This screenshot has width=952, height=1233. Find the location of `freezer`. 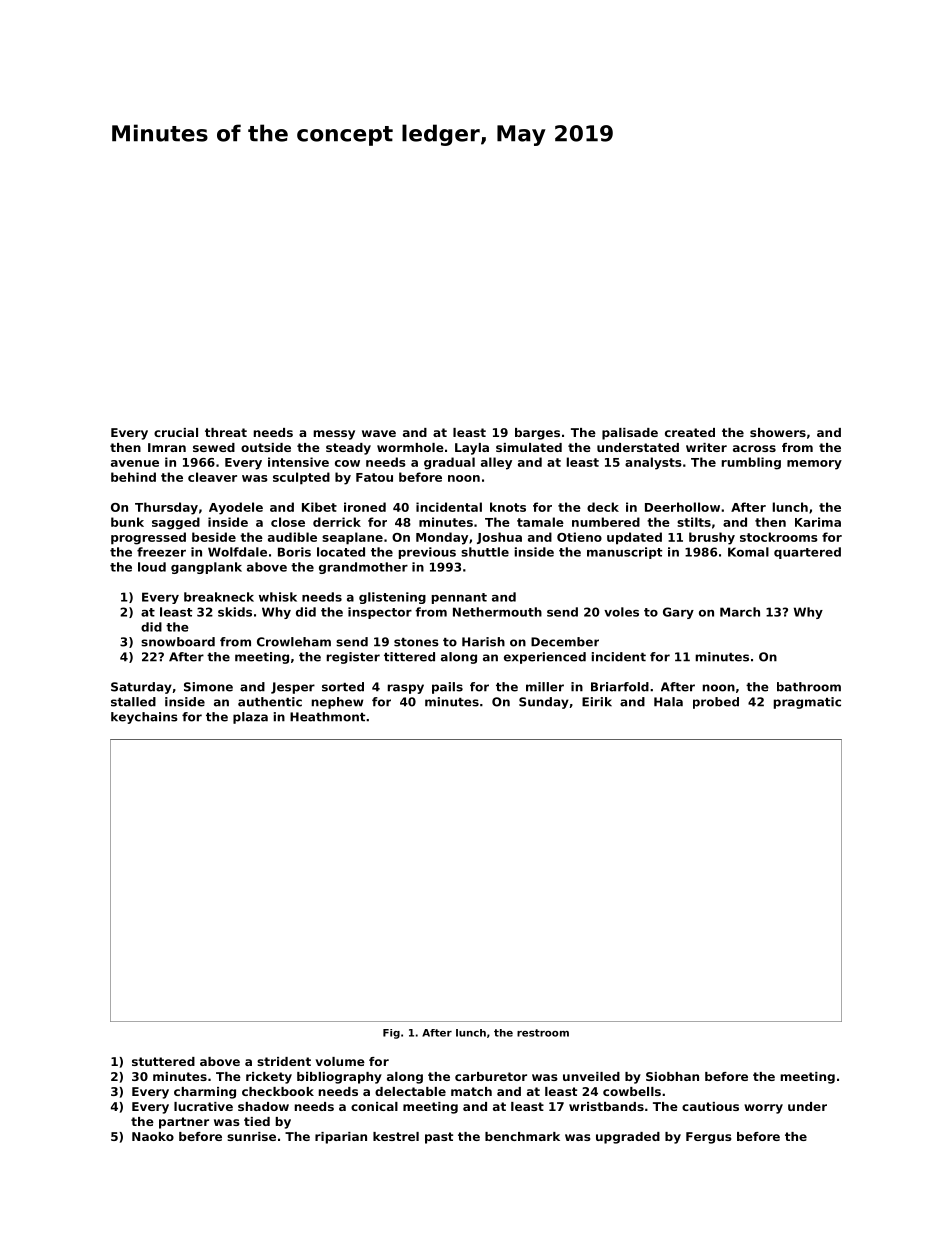

freezer is located at coordinates (161, 552).
